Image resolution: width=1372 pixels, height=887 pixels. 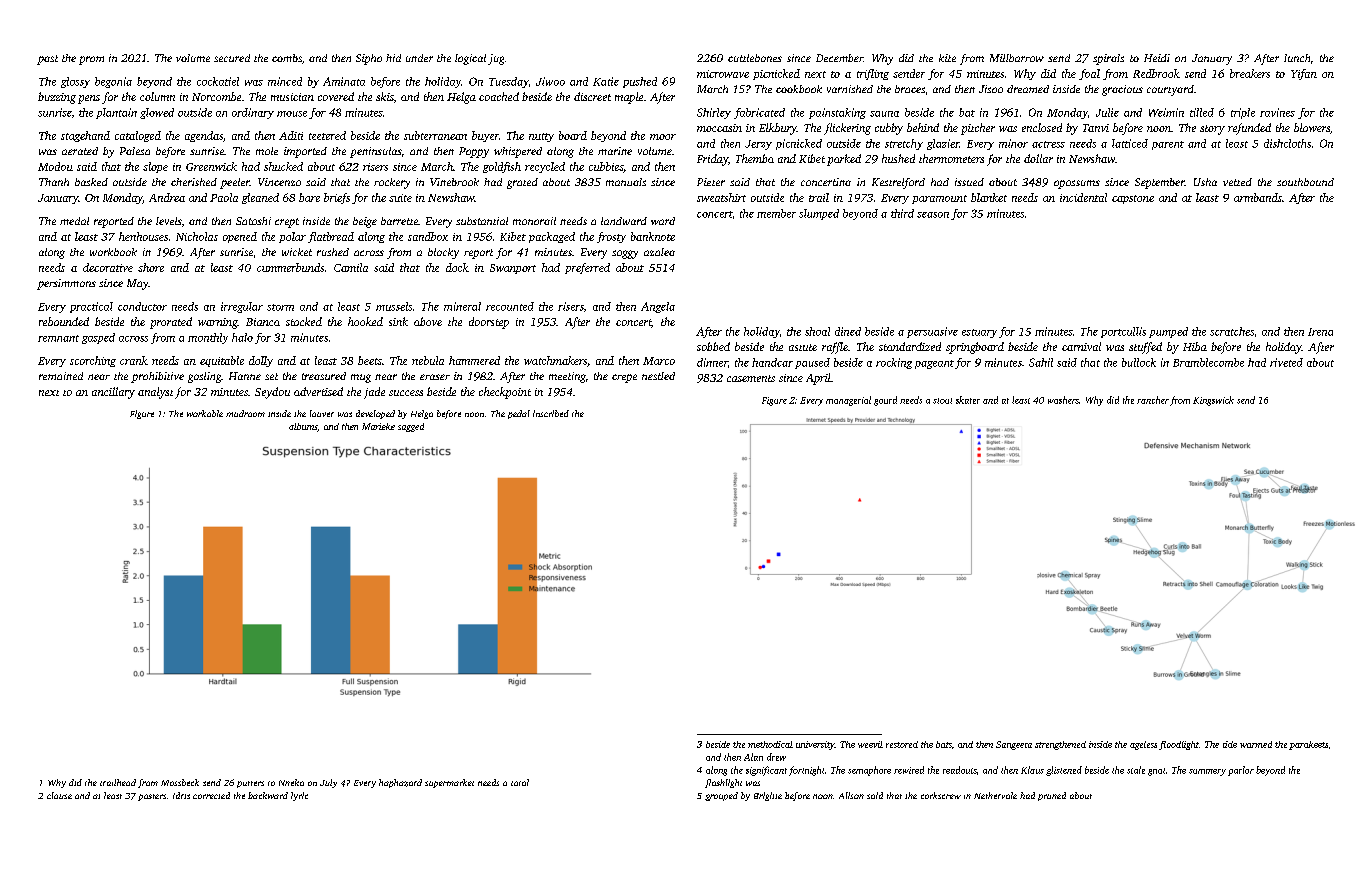 I want to click on lyric, so click(x=299, y=796).
